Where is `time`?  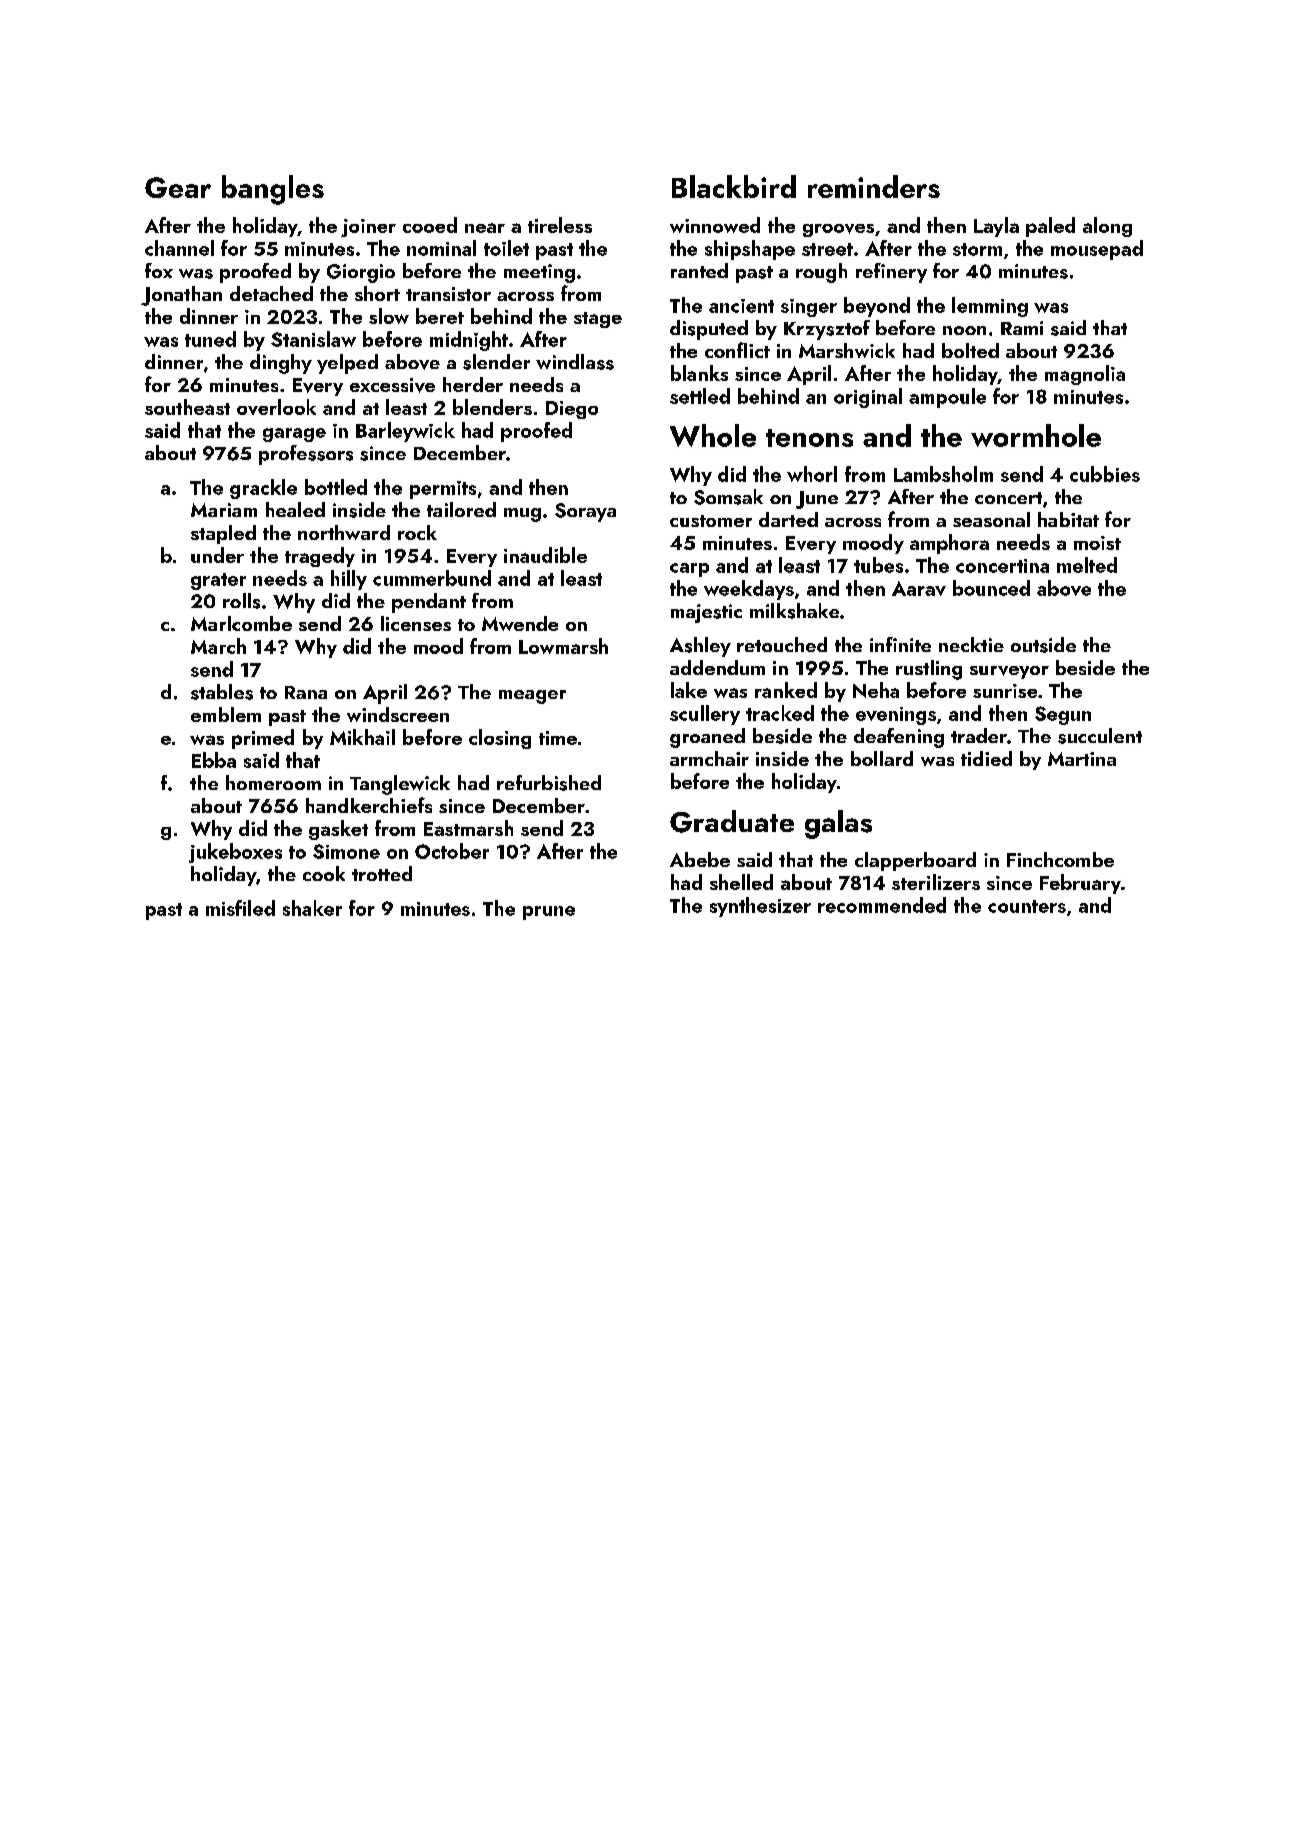
time is located at coordinates (558, 738).
